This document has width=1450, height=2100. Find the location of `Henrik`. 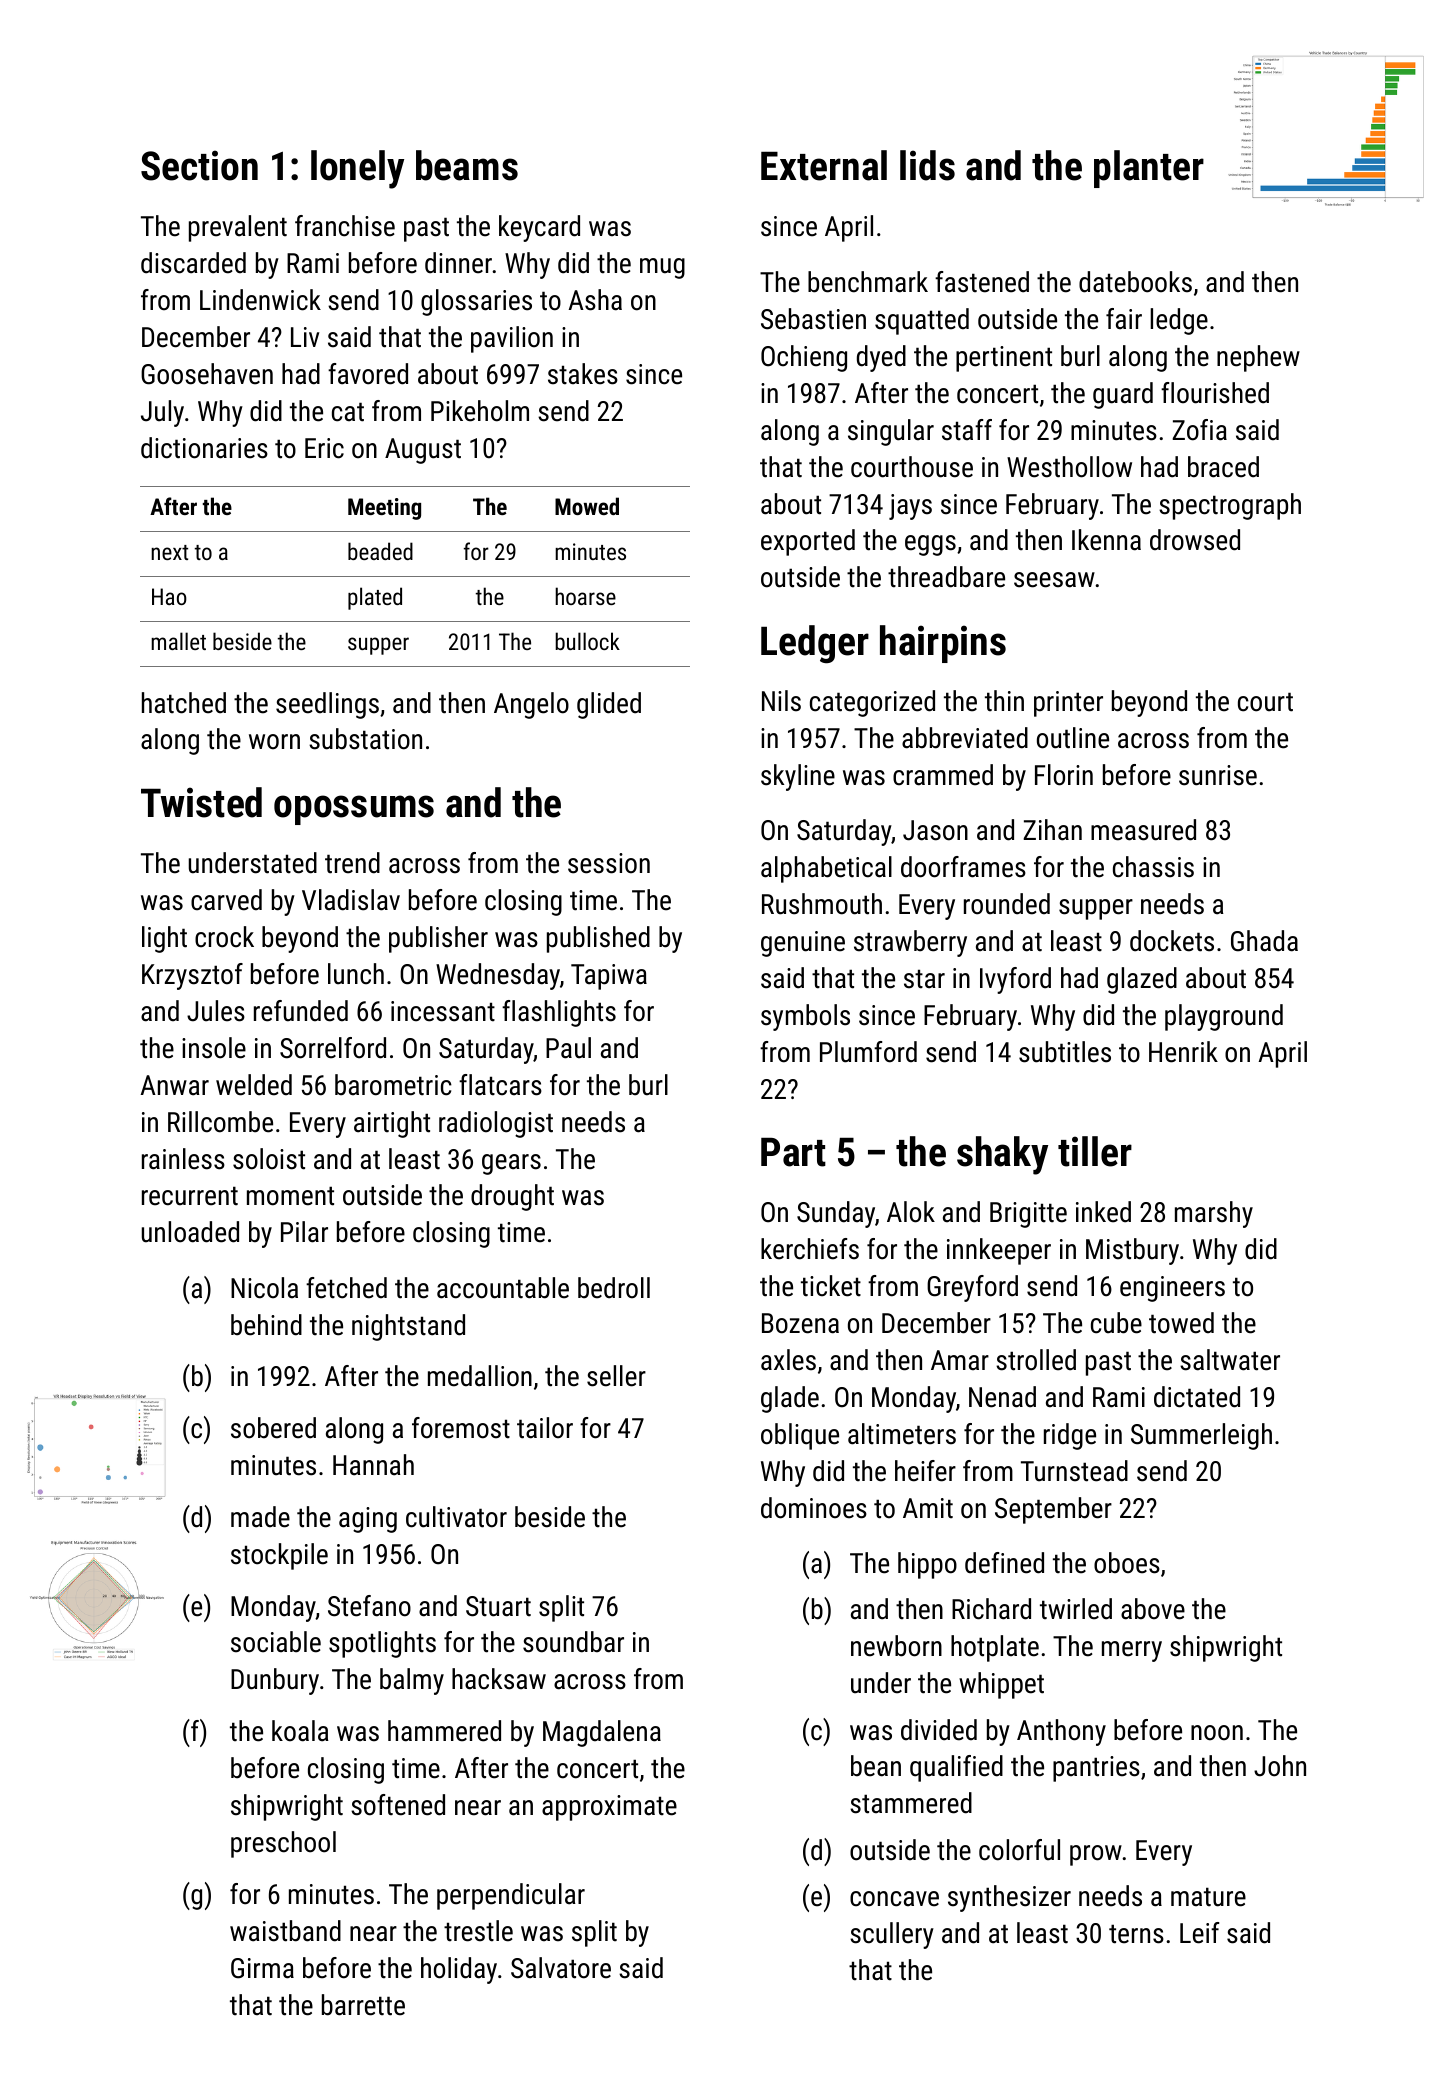

Henrik is located at coordinates (1183, 1052).
